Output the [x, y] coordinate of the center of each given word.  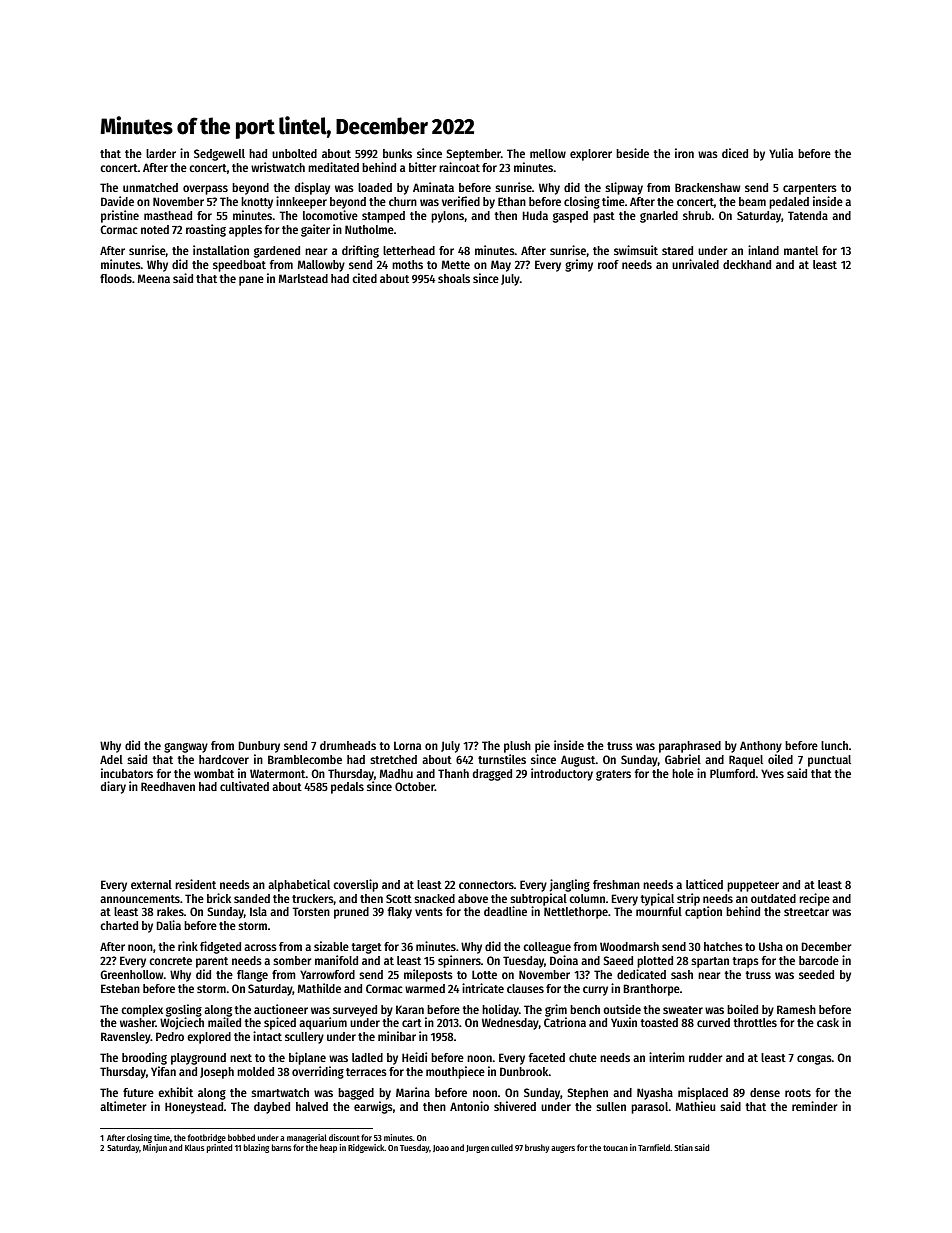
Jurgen [477, 1149]
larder [161, 153]
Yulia [781, 153]
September [473, 155]
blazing [256, 1148]
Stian [683, 1147]
